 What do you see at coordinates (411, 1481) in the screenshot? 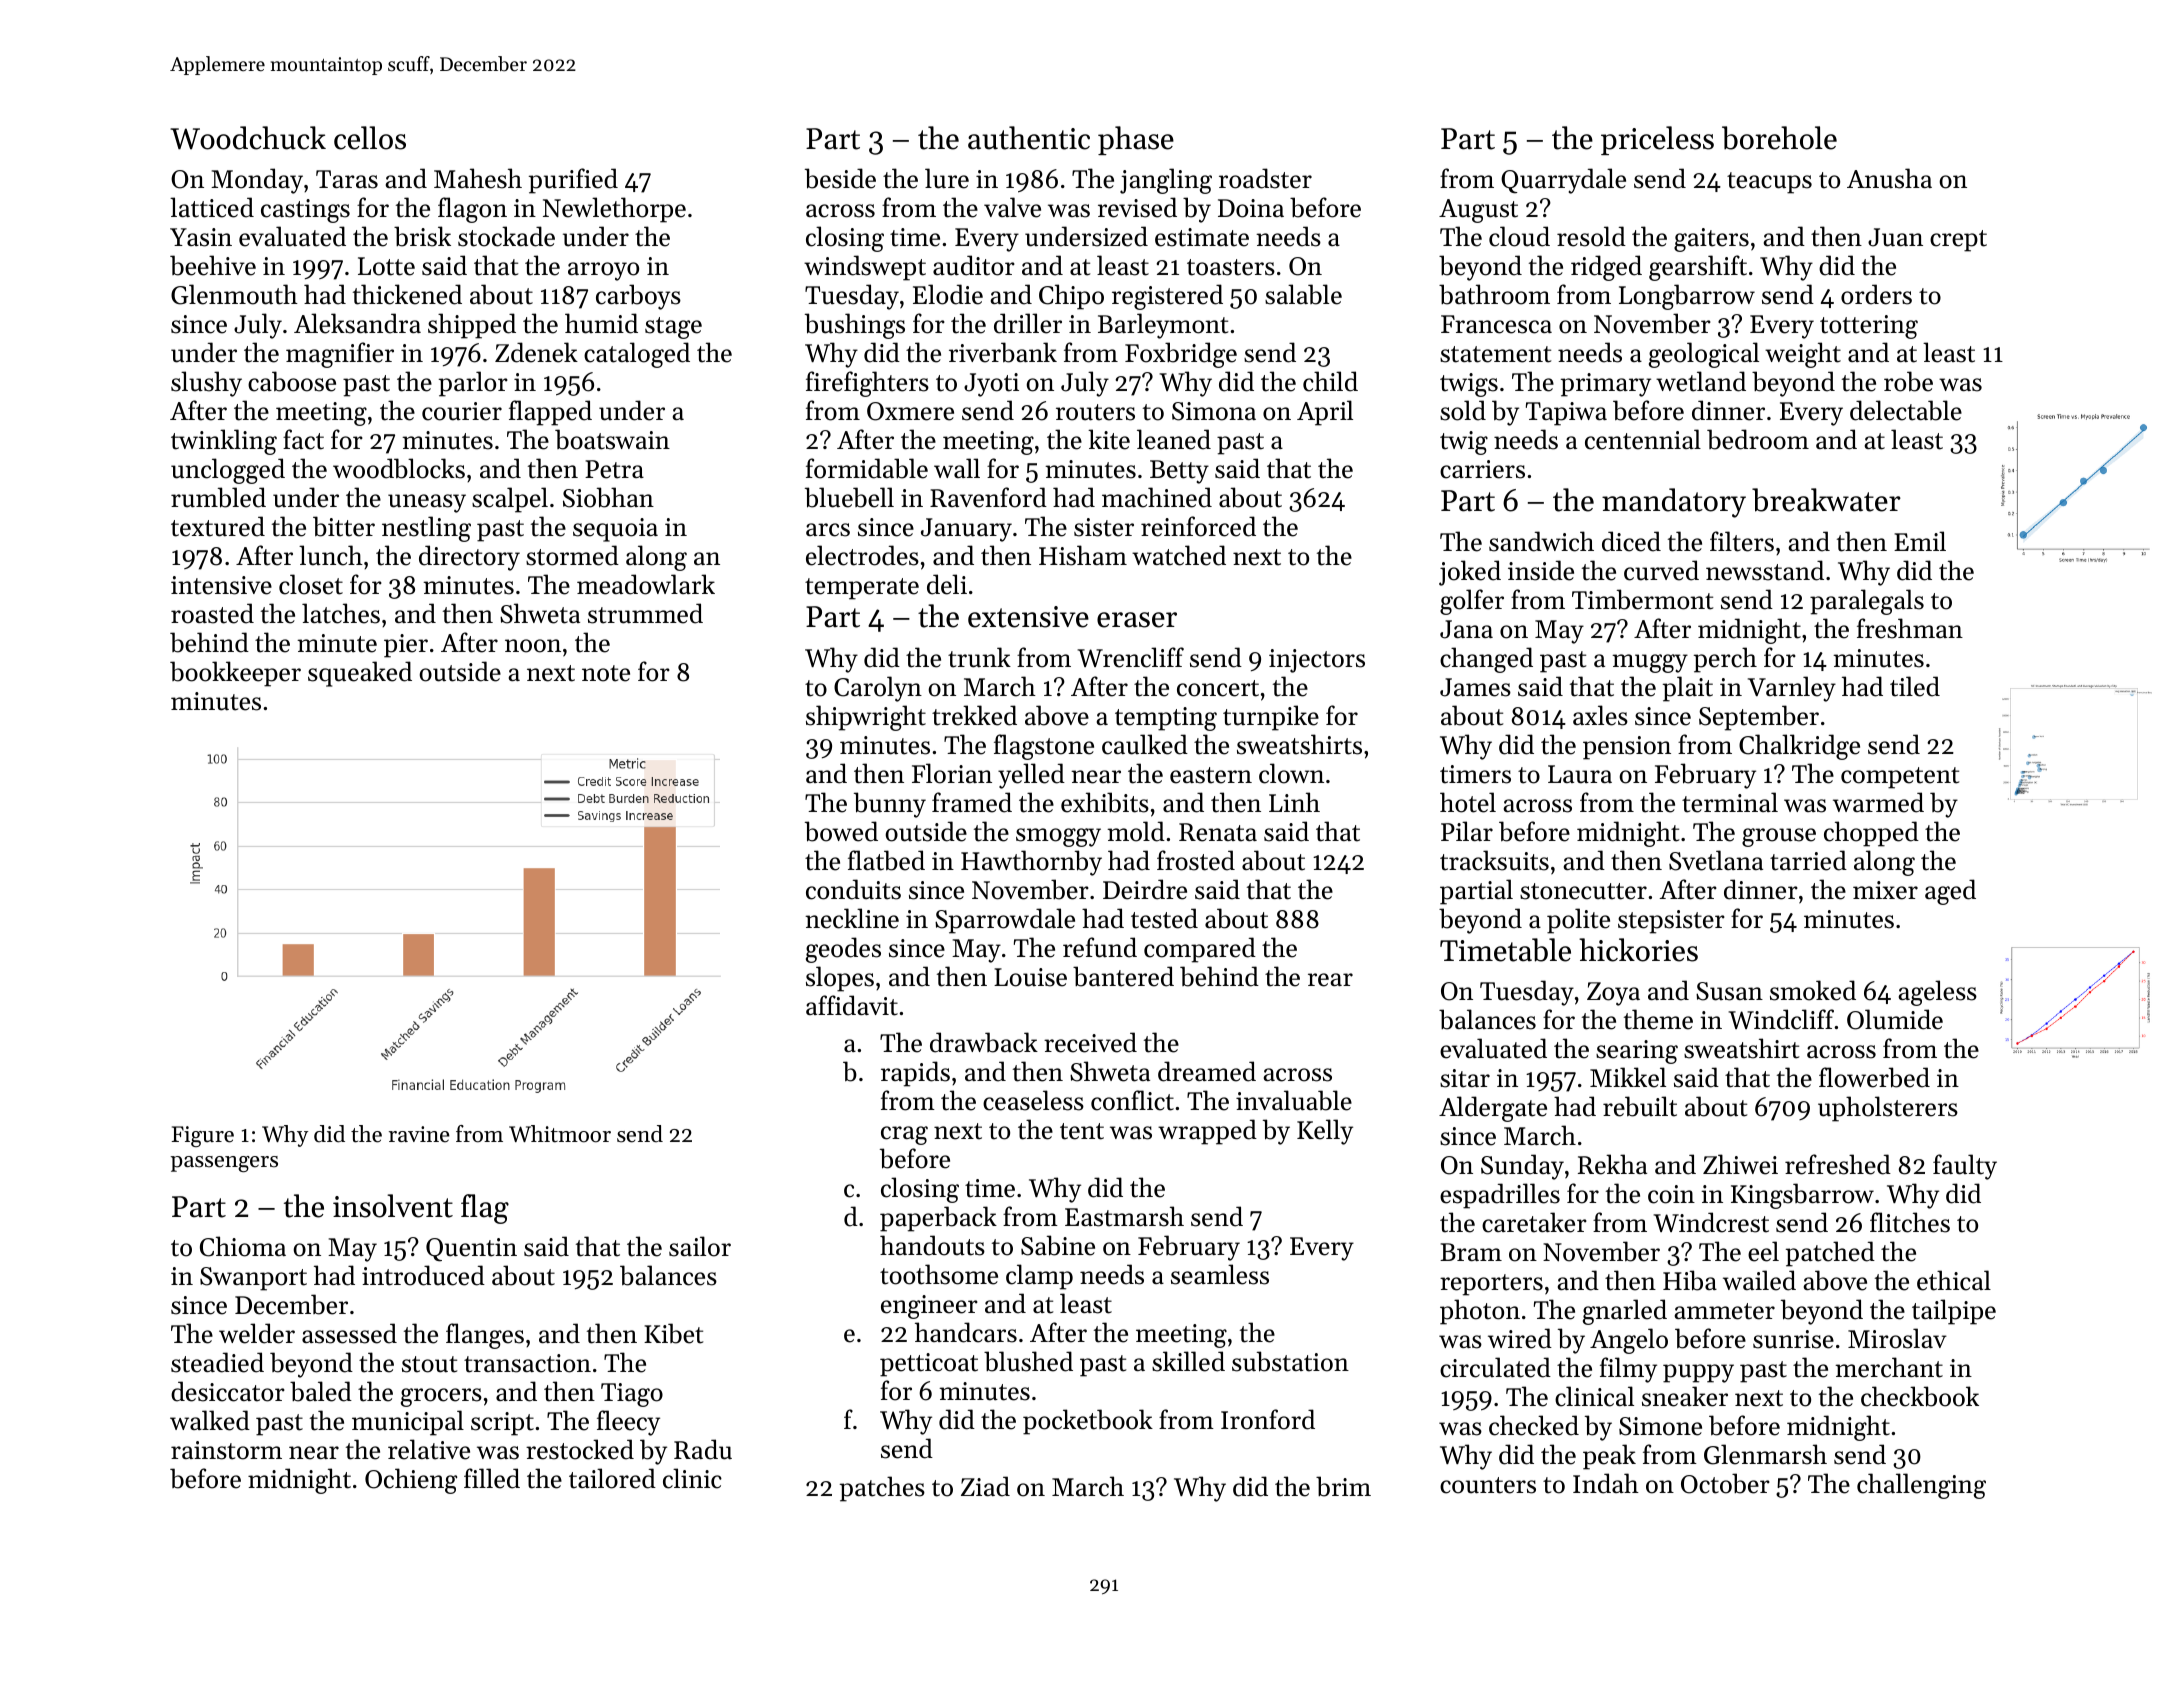
I see `Ochieng` at bounding box center [411, 1481].
